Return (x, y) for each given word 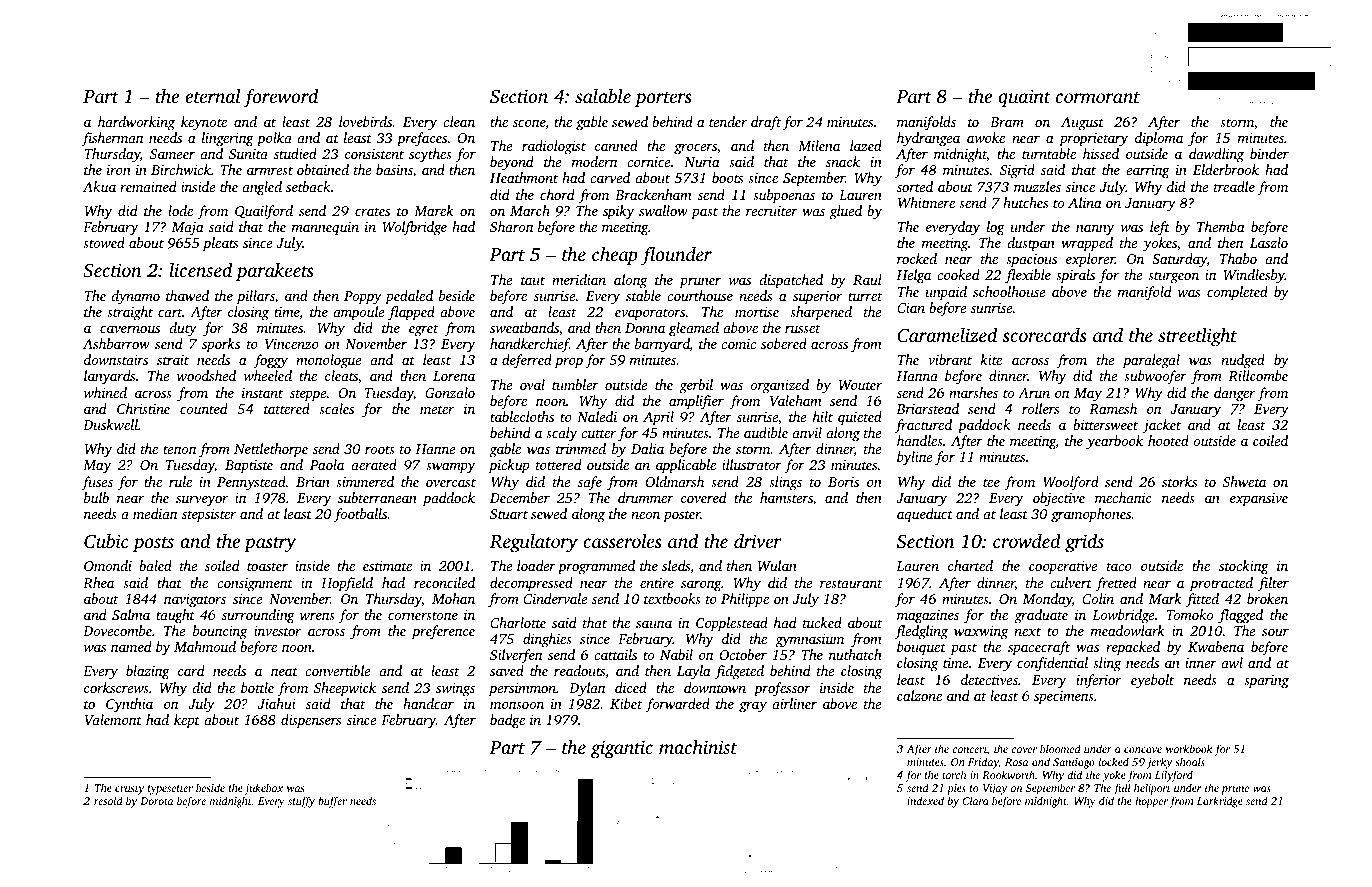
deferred (527, 361)
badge (507, 721)
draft (766, 123)
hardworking (136, 123)
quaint (1024, 98)
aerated (374, 464)
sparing (1266, 682)
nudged (1243, 361)
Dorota (156, 801)
